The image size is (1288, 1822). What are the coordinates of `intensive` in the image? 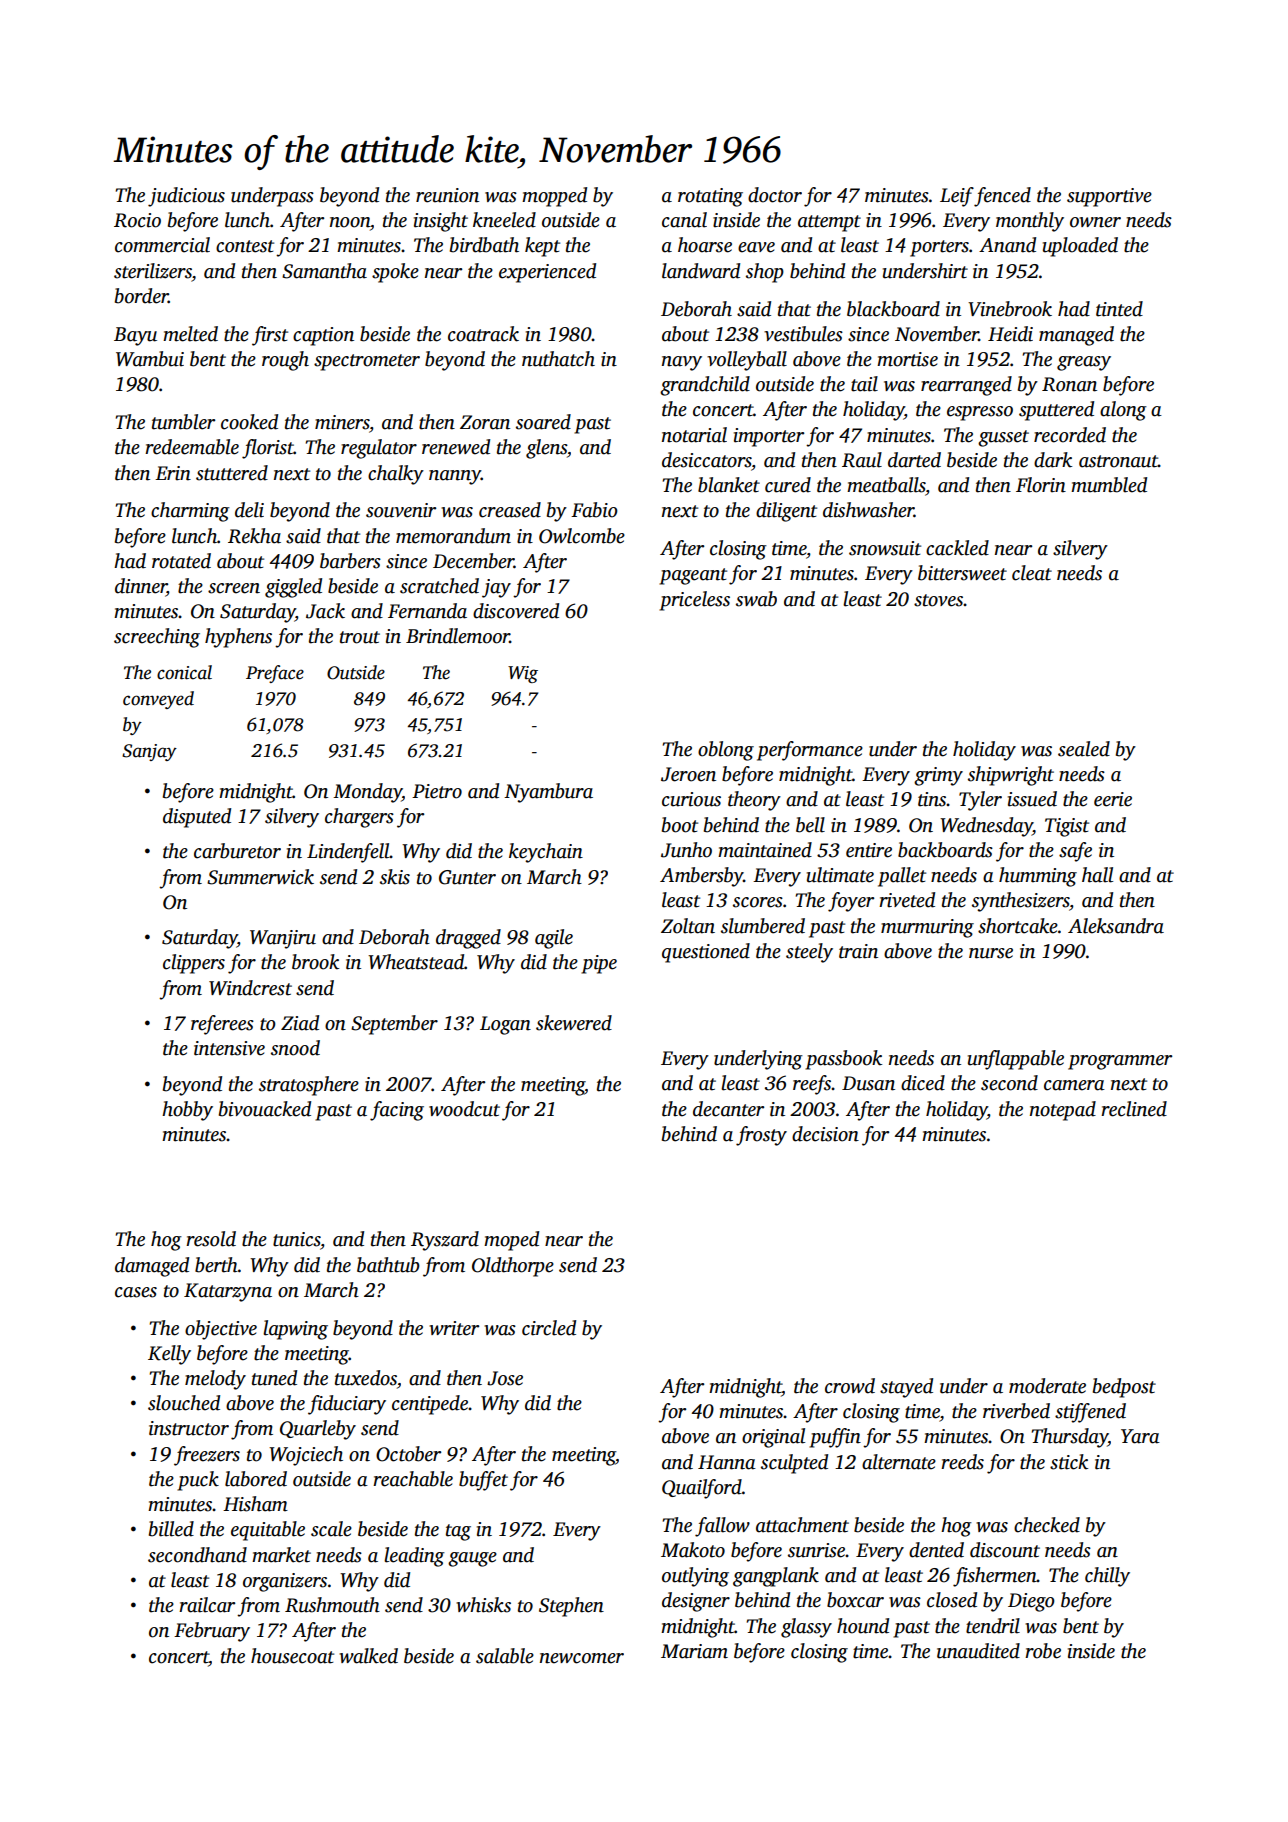 It's located at (229, 1048).
